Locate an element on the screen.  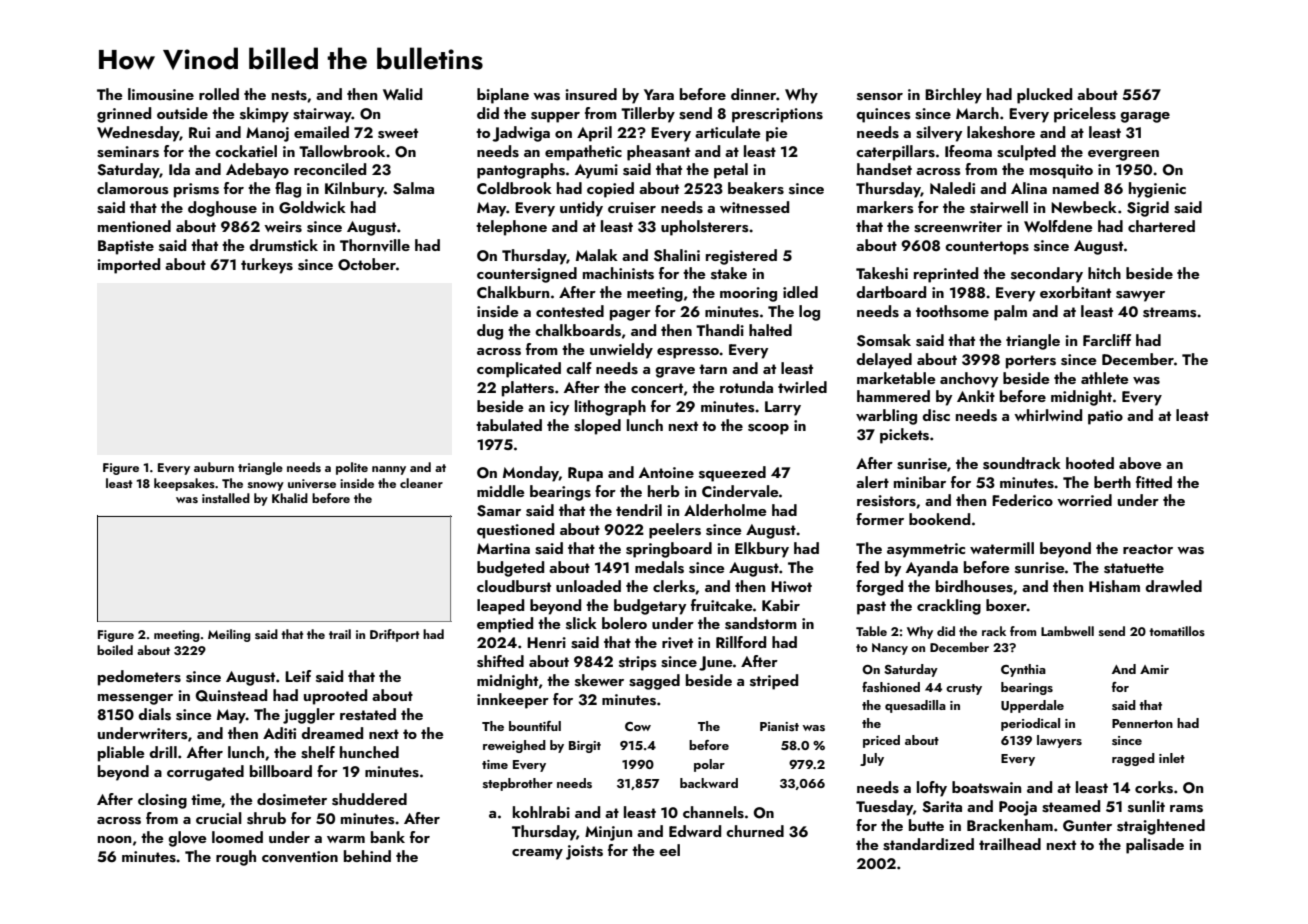
exorbitant is located at coordinates (1075, 292).
